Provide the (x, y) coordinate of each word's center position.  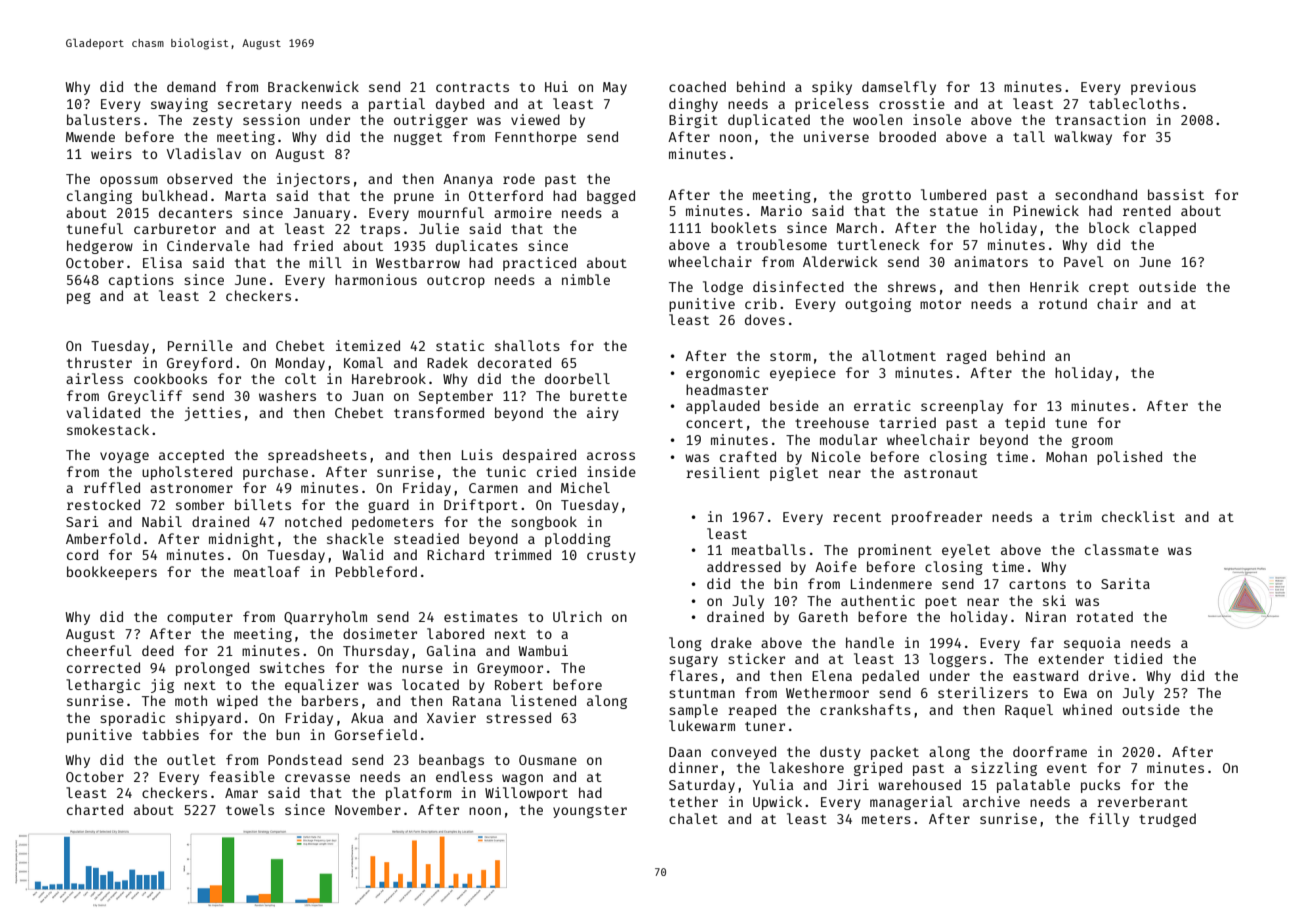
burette (598, 395)
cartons (1037, 584)
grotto (886, 197)
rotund (1063, 303)
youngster (590, 812)
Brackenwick (313, 86)
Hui (556, 86)
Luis (477, 454)
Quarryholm (325, 618)
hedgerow (100, 247)
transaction (1100, 119)
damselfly (899, 88)
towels (250, 809)
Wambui (543, 650)
